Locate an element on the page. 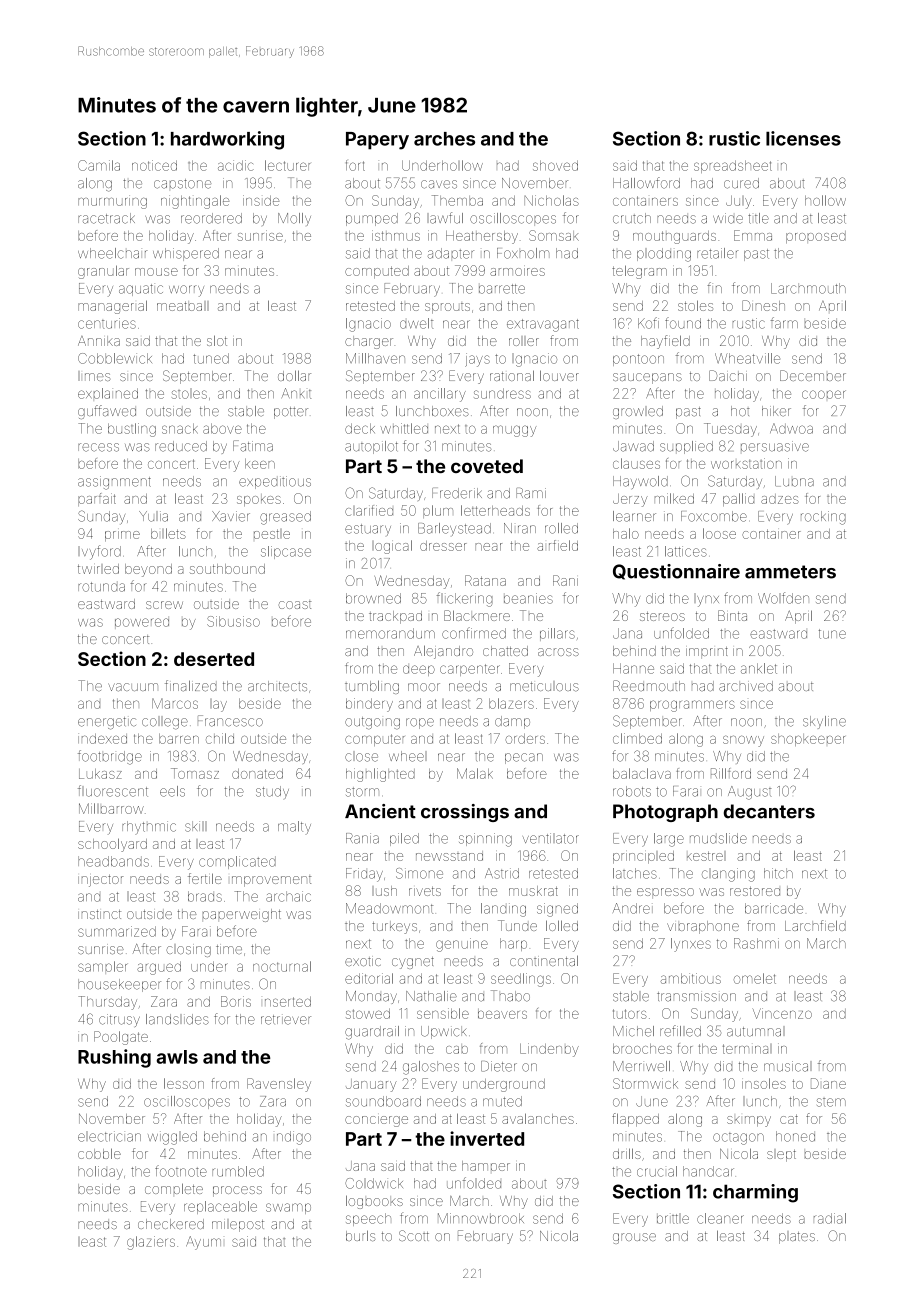 Image resolution: width=924 pixels, height=1308 pixels. Heathersby is located at coordinates (482, 237).
